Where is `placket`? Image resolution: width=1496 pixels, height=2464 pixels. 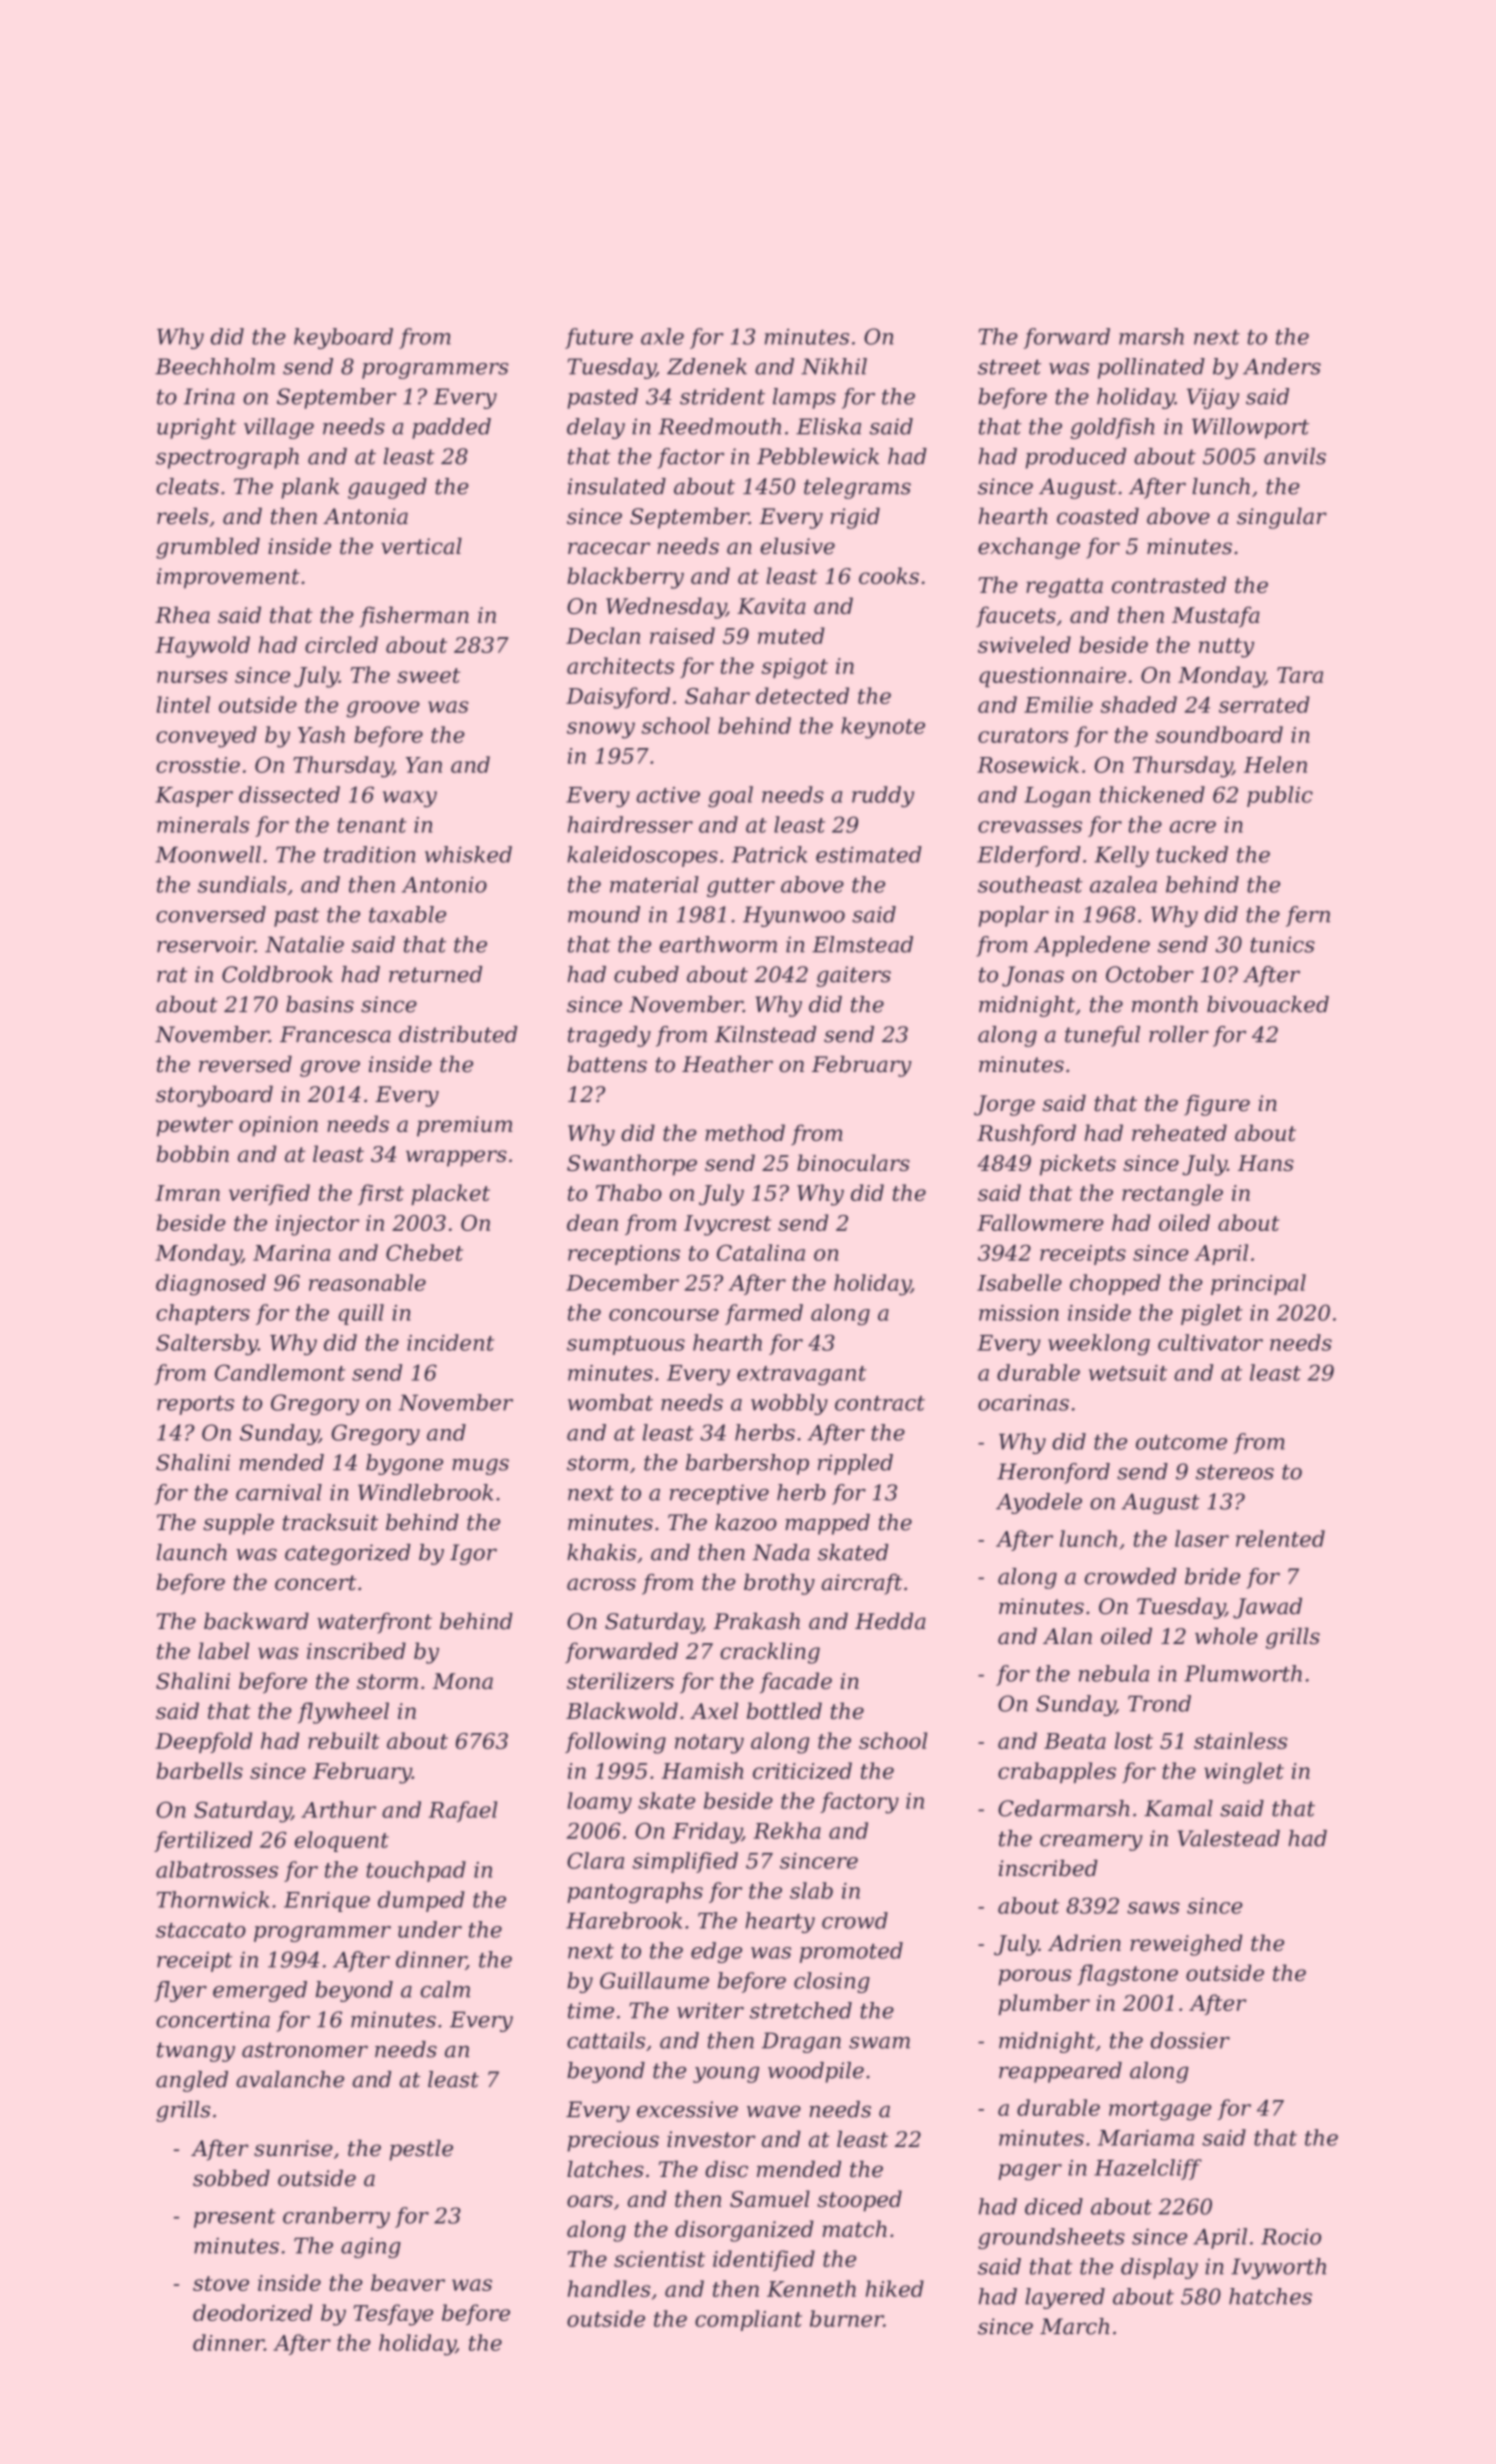 placket is located at coordinates (450, 1194).
